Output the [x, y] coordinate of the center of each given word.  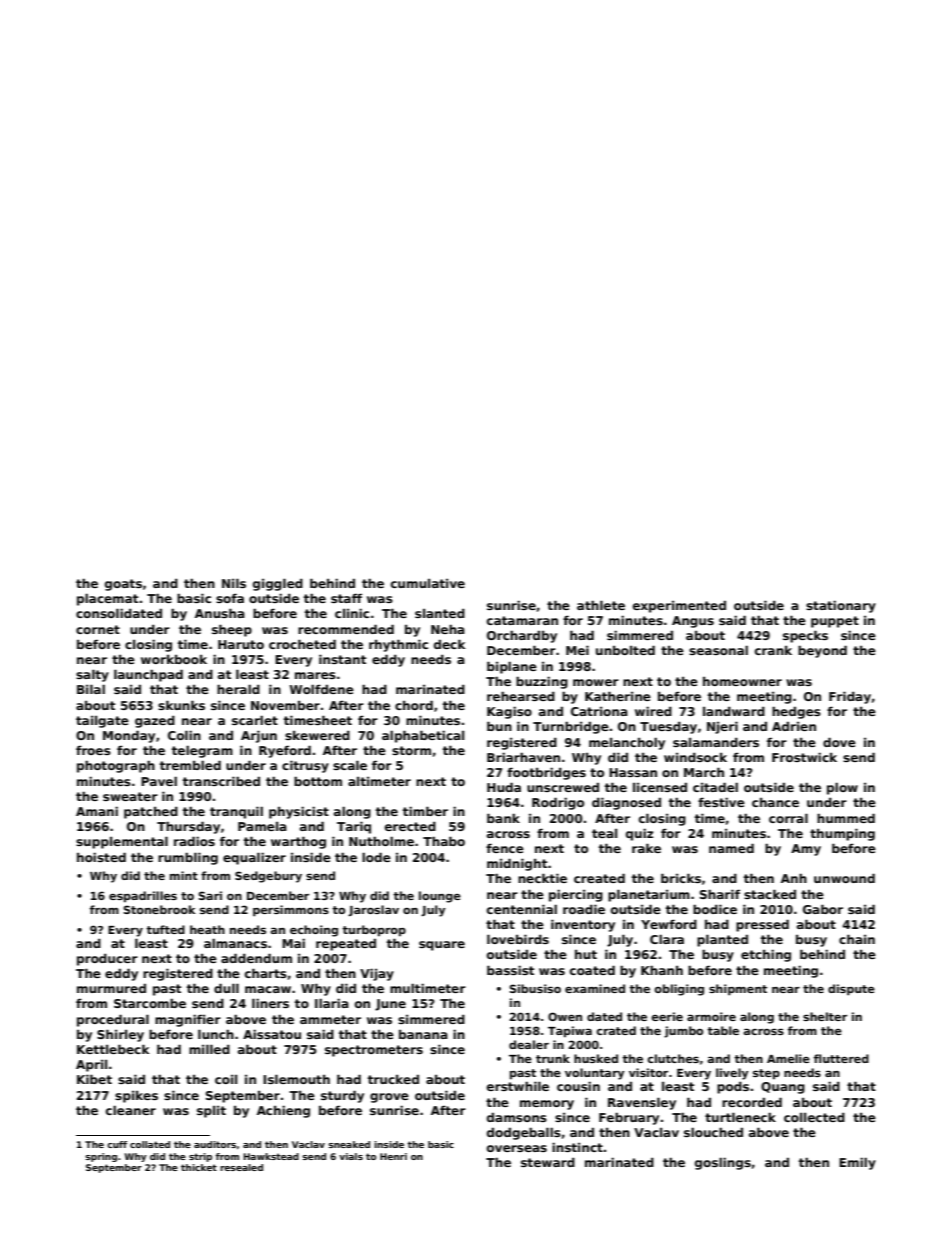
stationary [841, 606]
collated [150, 1144]
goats [123, 585]
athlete [601, 605]
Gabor [823, 909]
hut [586, 954]
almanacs [235, 943]
